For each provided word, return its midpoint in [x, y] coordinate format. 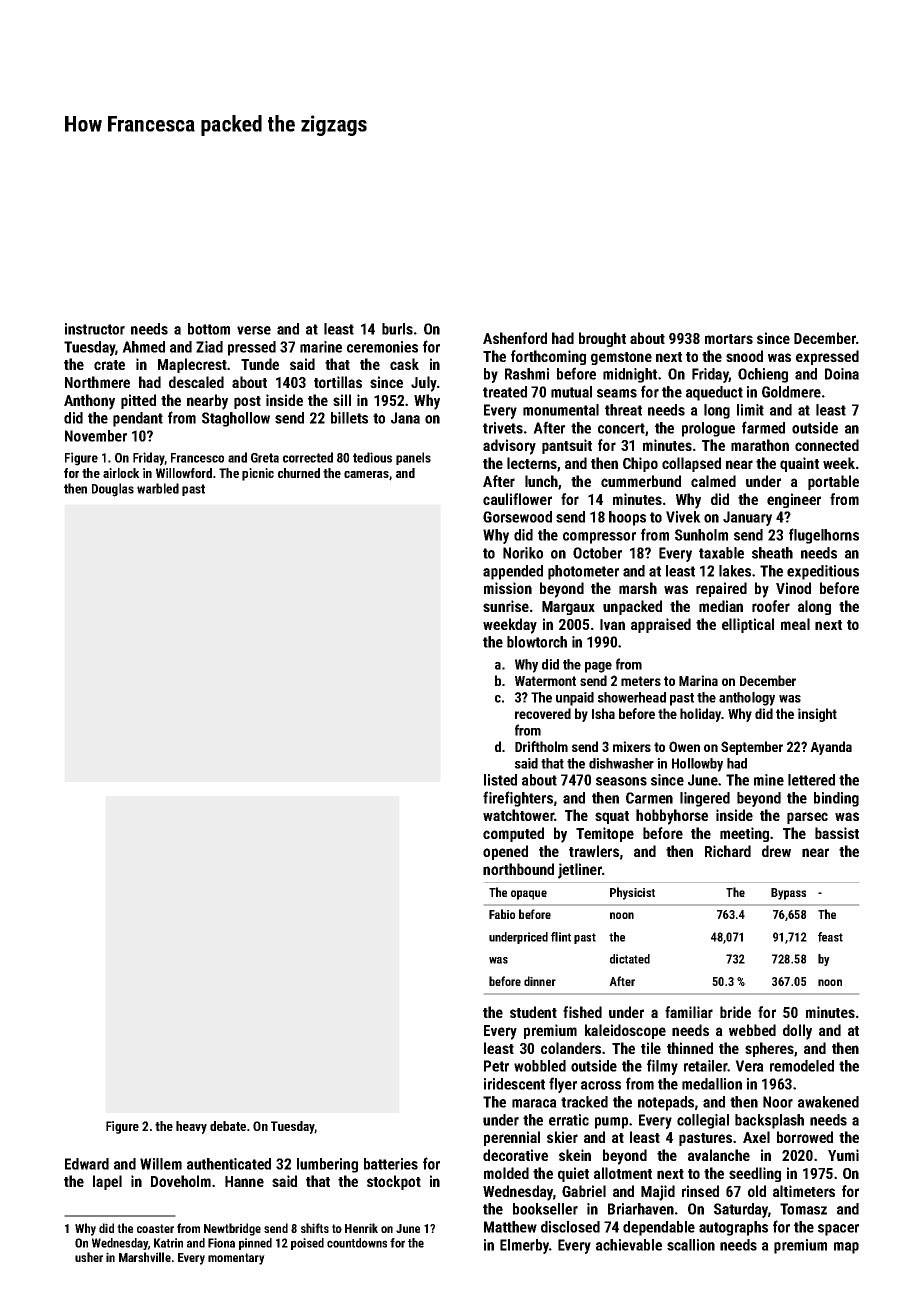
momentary [236, 1259]
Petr [496, 1066]
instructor [95, 329]
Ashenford [515, 338]
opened [505, 852]
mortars [729, 339]
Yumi [843, 1155]
